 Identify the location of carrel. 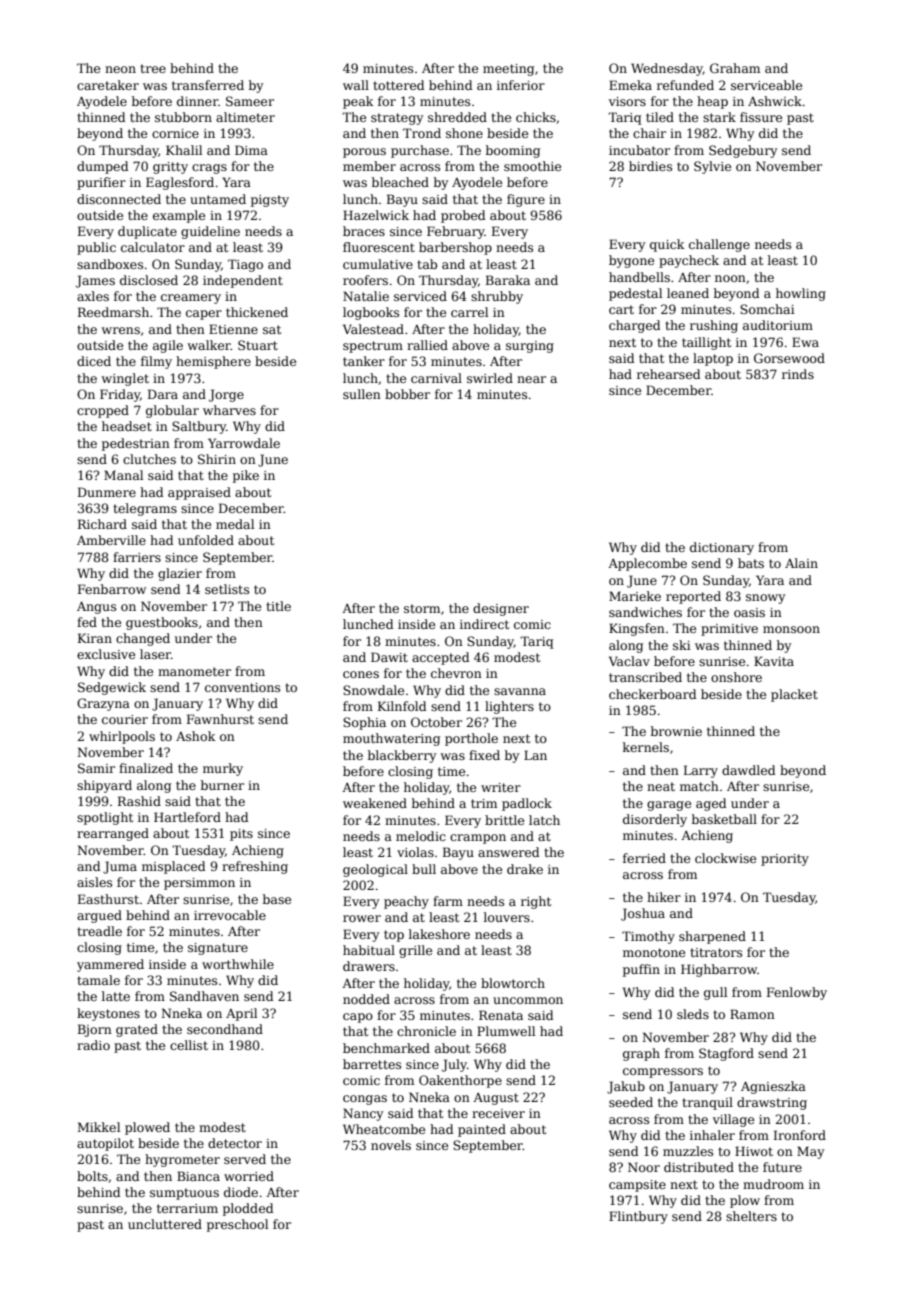
(469, 312).
